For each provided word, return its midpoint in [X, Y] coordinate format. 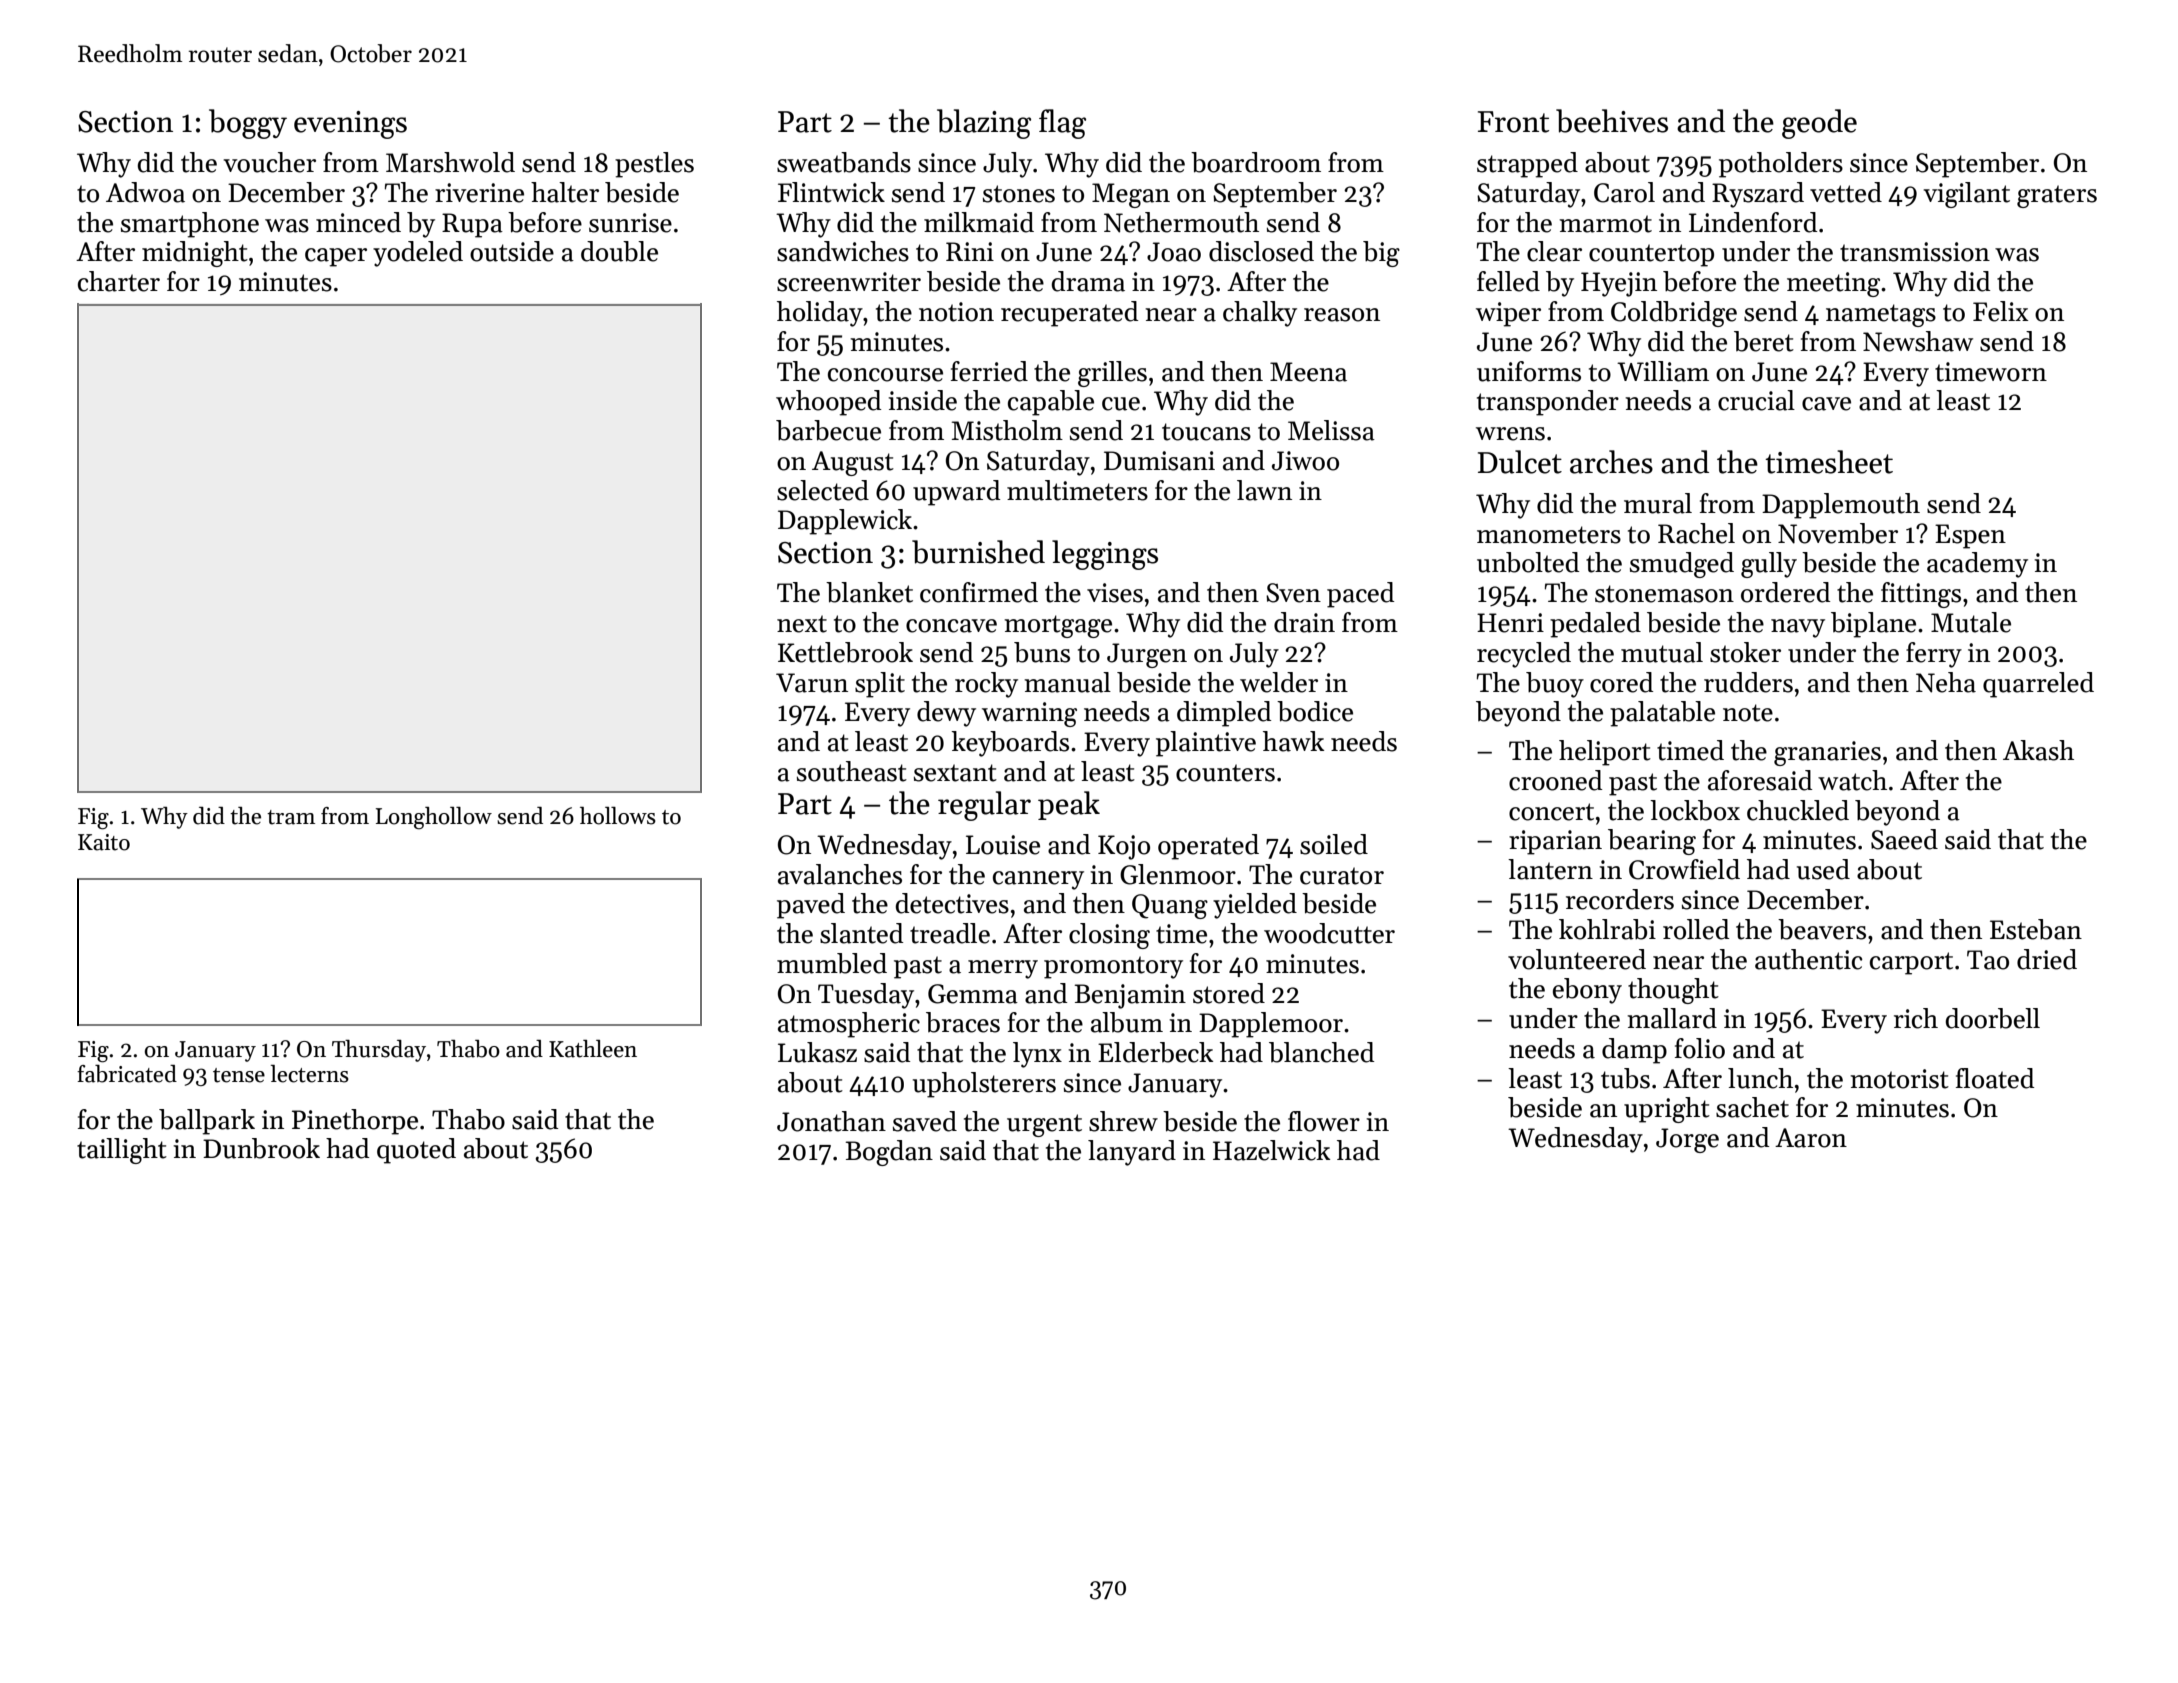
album [1127, 1022]
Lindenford [1753, 222]
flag [1062, 124]
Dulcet [1520, 462]
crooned [1555, 780]
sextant [955, 773]
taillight [122, 1151]
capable [1051, 403]
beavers [1822, 929]
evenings [350, 125]
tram [291, 817]
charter [119, 281]
